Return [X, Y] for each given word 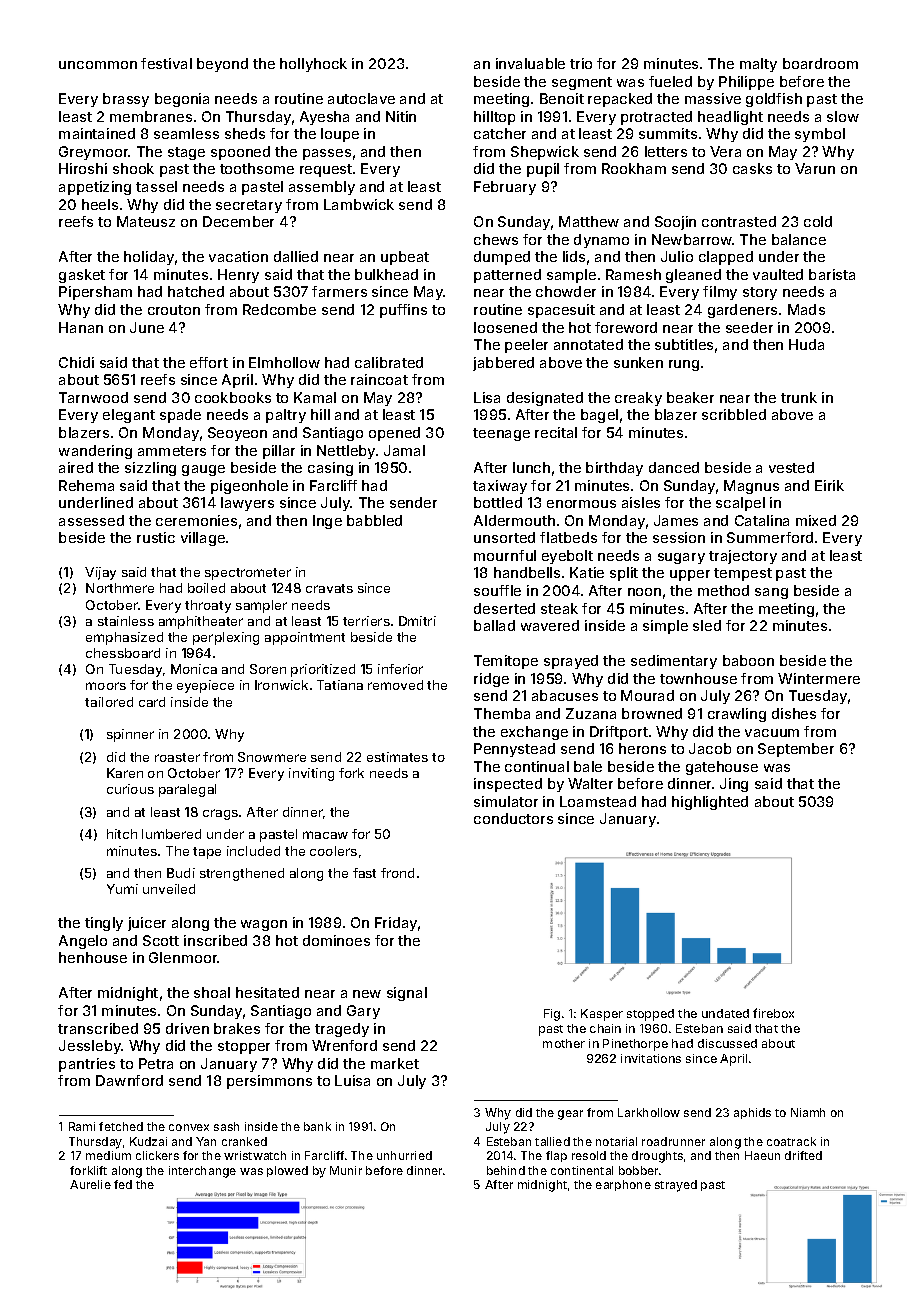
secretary [249, 206]
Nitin [401, 116]
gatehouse [722, 768]
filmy [720, 293]
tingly [104, 924]
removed [395, 685]
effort [209, 362]
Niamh [808, 1112]
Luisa [352, 1080]
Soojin [675, 223]
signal [407, 994]
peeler [526, 346]
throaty [208, 606]
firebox [773, 1013]
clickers [157, 1155]
